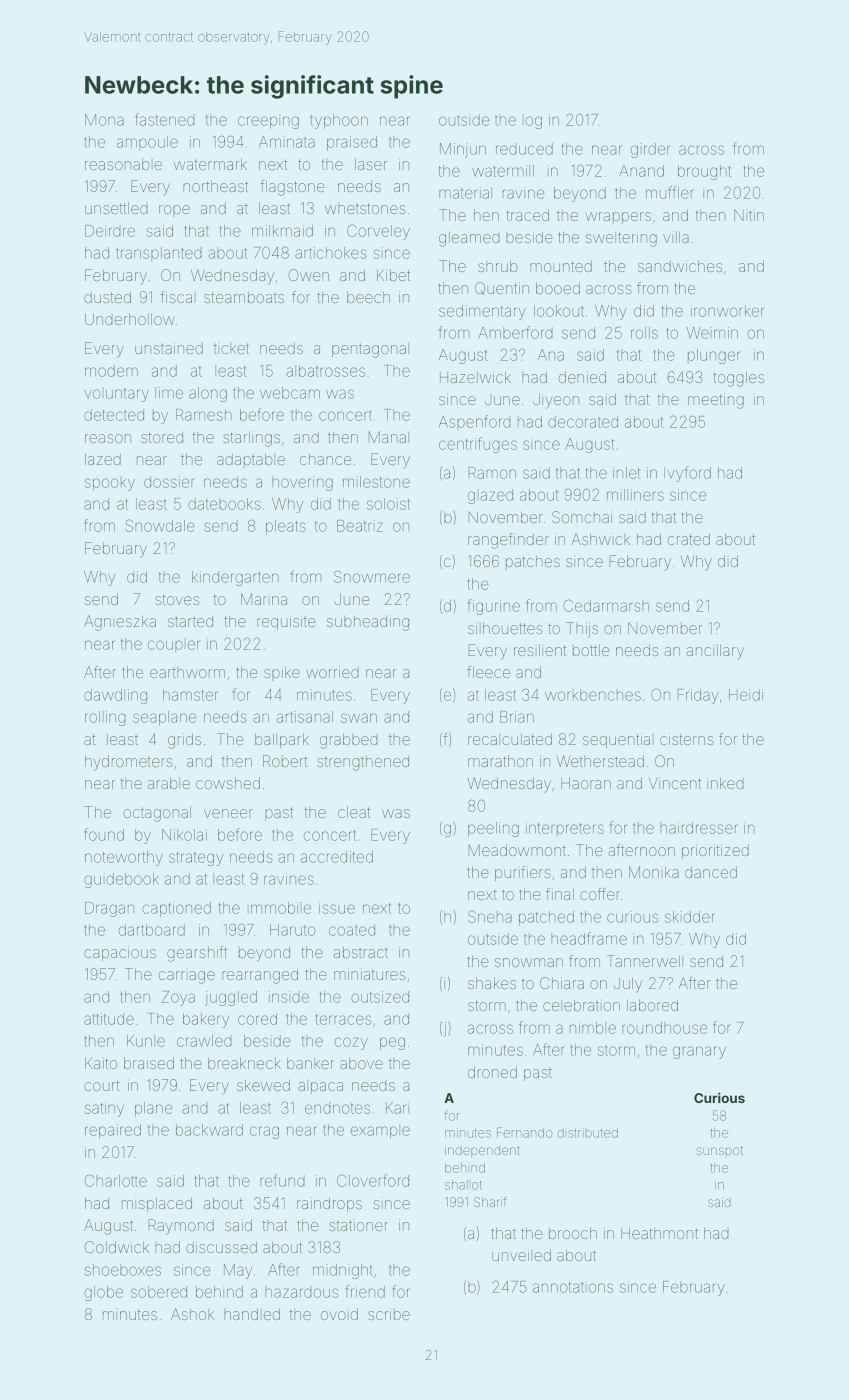 The height and width of the image is (1400, 849). What do you see at coordinates (209, 1130) in the image?
I see `backward` at bounding box center [209, 1130].
